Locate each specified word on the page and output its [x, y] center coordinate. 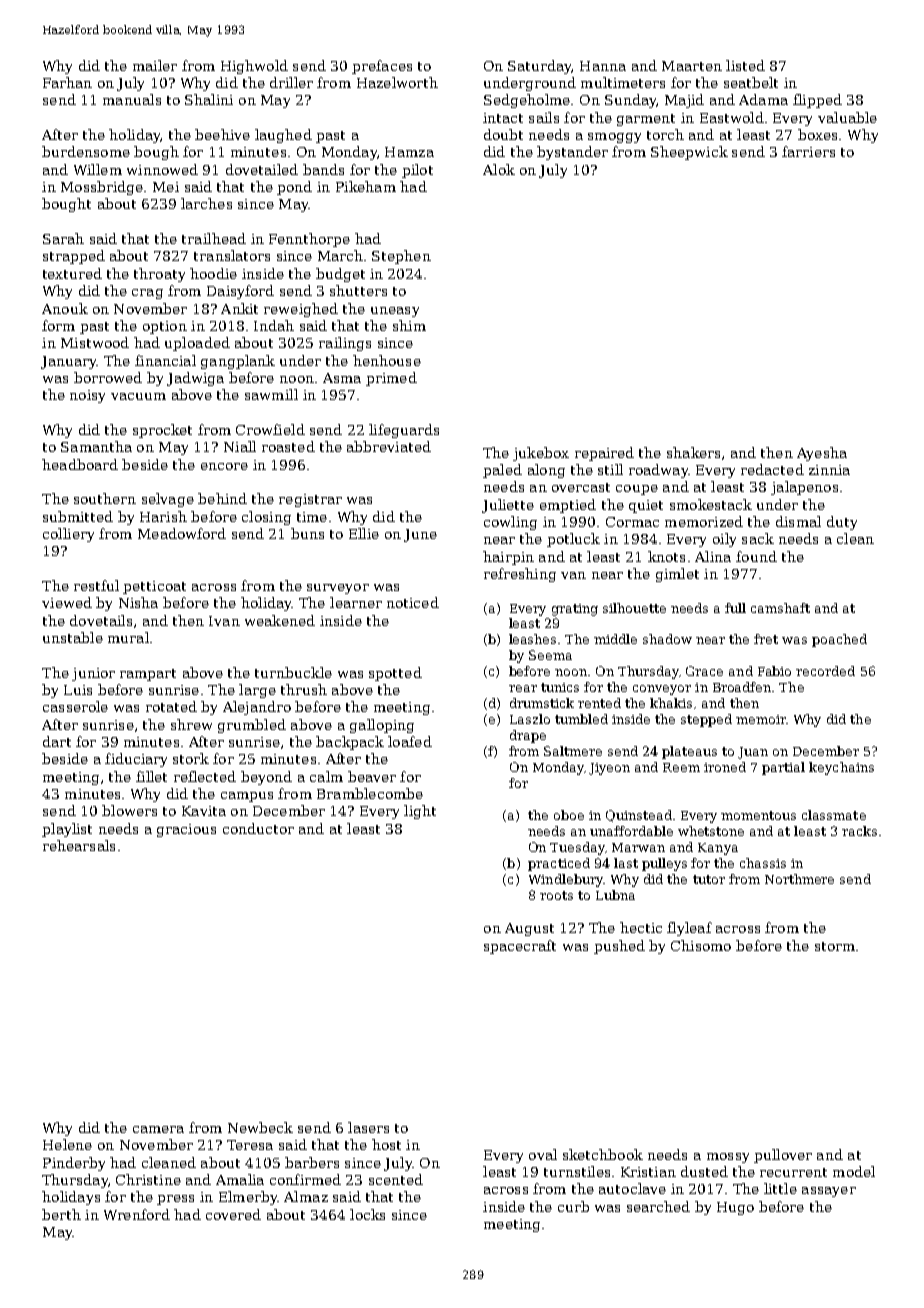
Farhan [67, 82]
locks [367, 1214]
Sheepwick [689, 153]
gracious [186, 830]
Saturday [540, 67]
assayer [829, 1192]
